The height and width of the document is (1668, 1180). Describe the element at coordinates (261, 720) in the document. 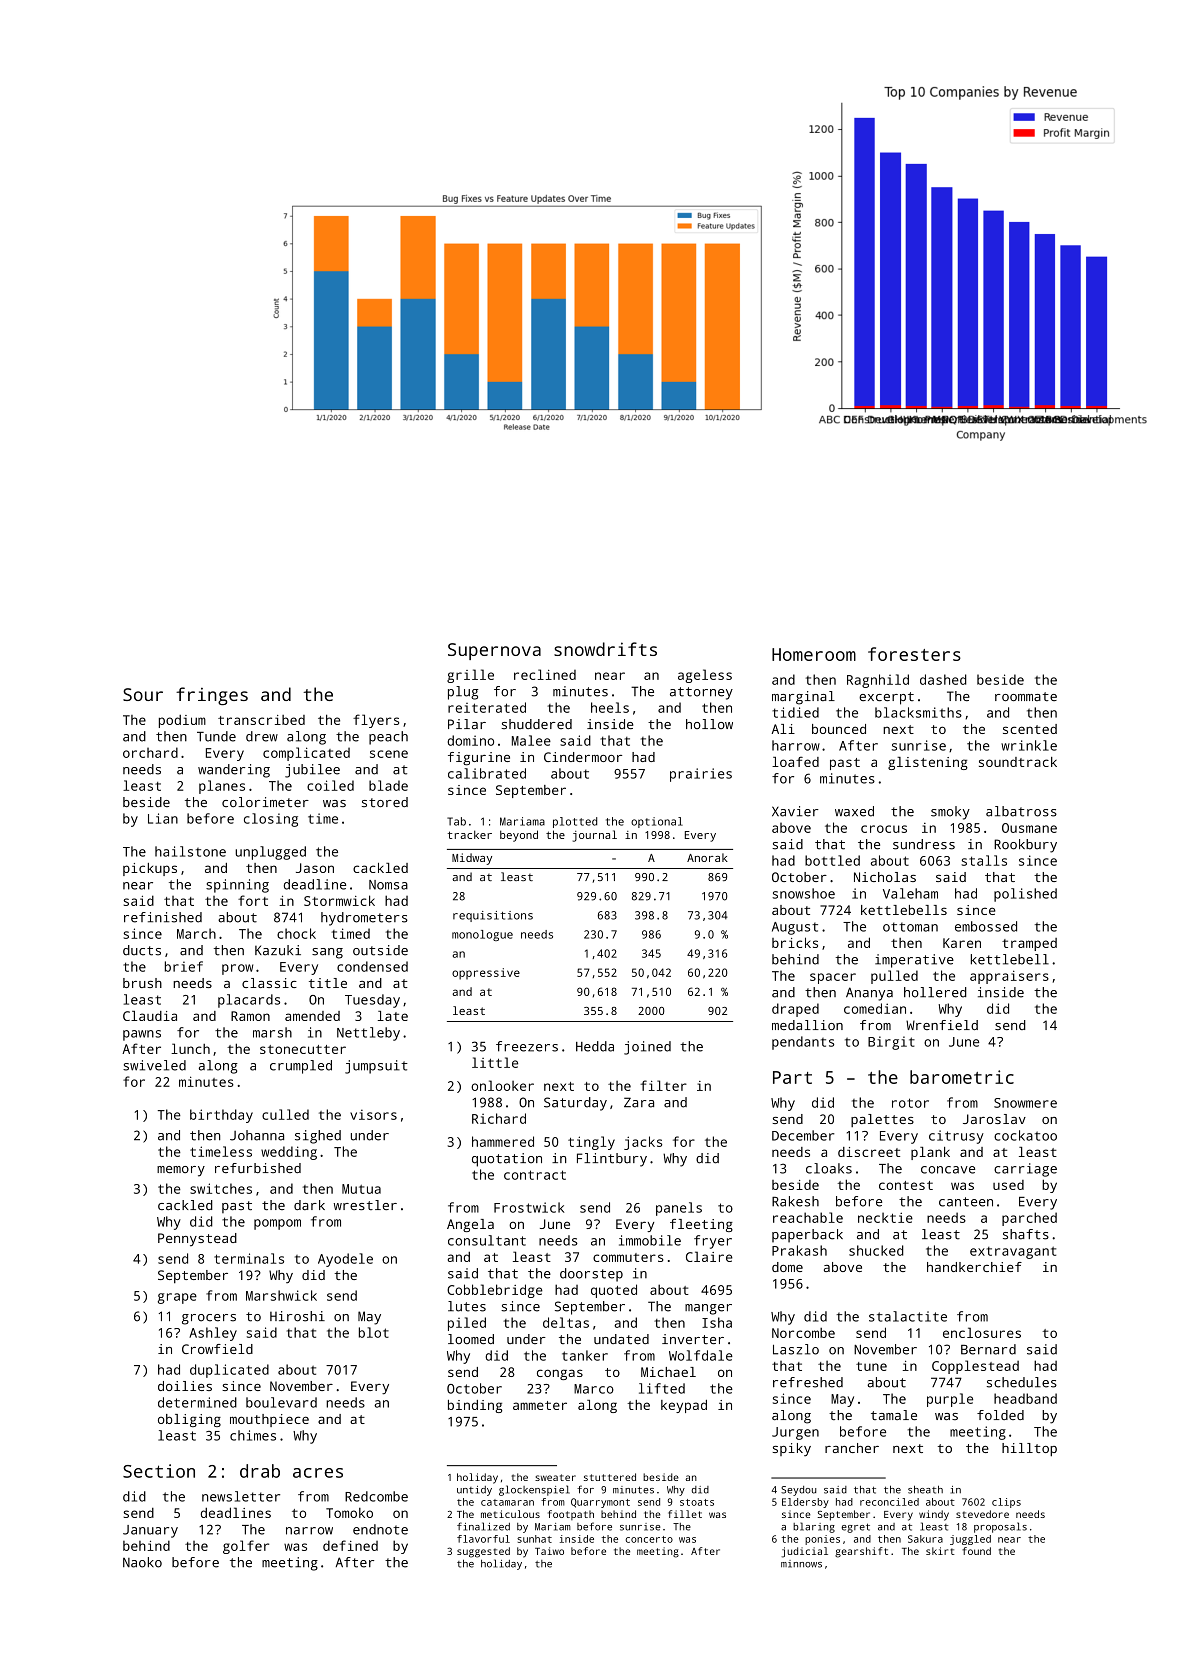

I see `transcribed` at that location.
